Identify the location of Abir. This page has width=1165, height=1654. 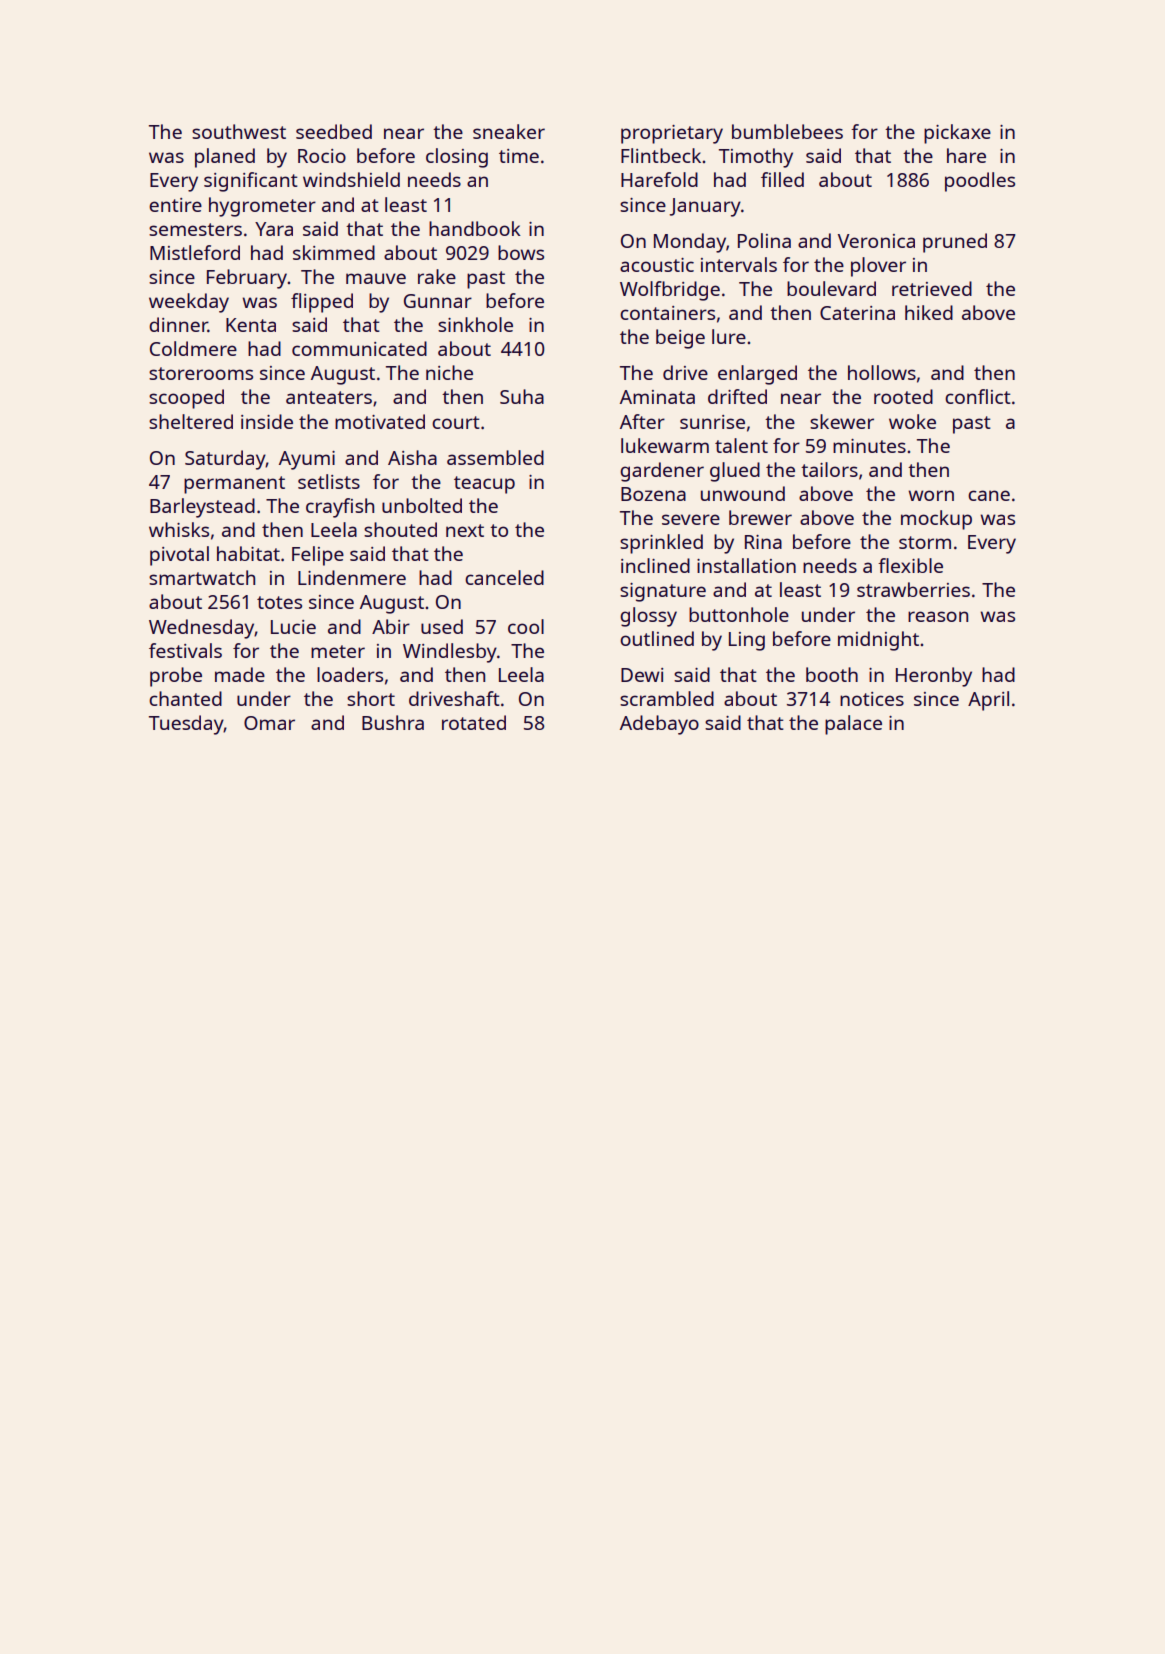
(391, 626).
